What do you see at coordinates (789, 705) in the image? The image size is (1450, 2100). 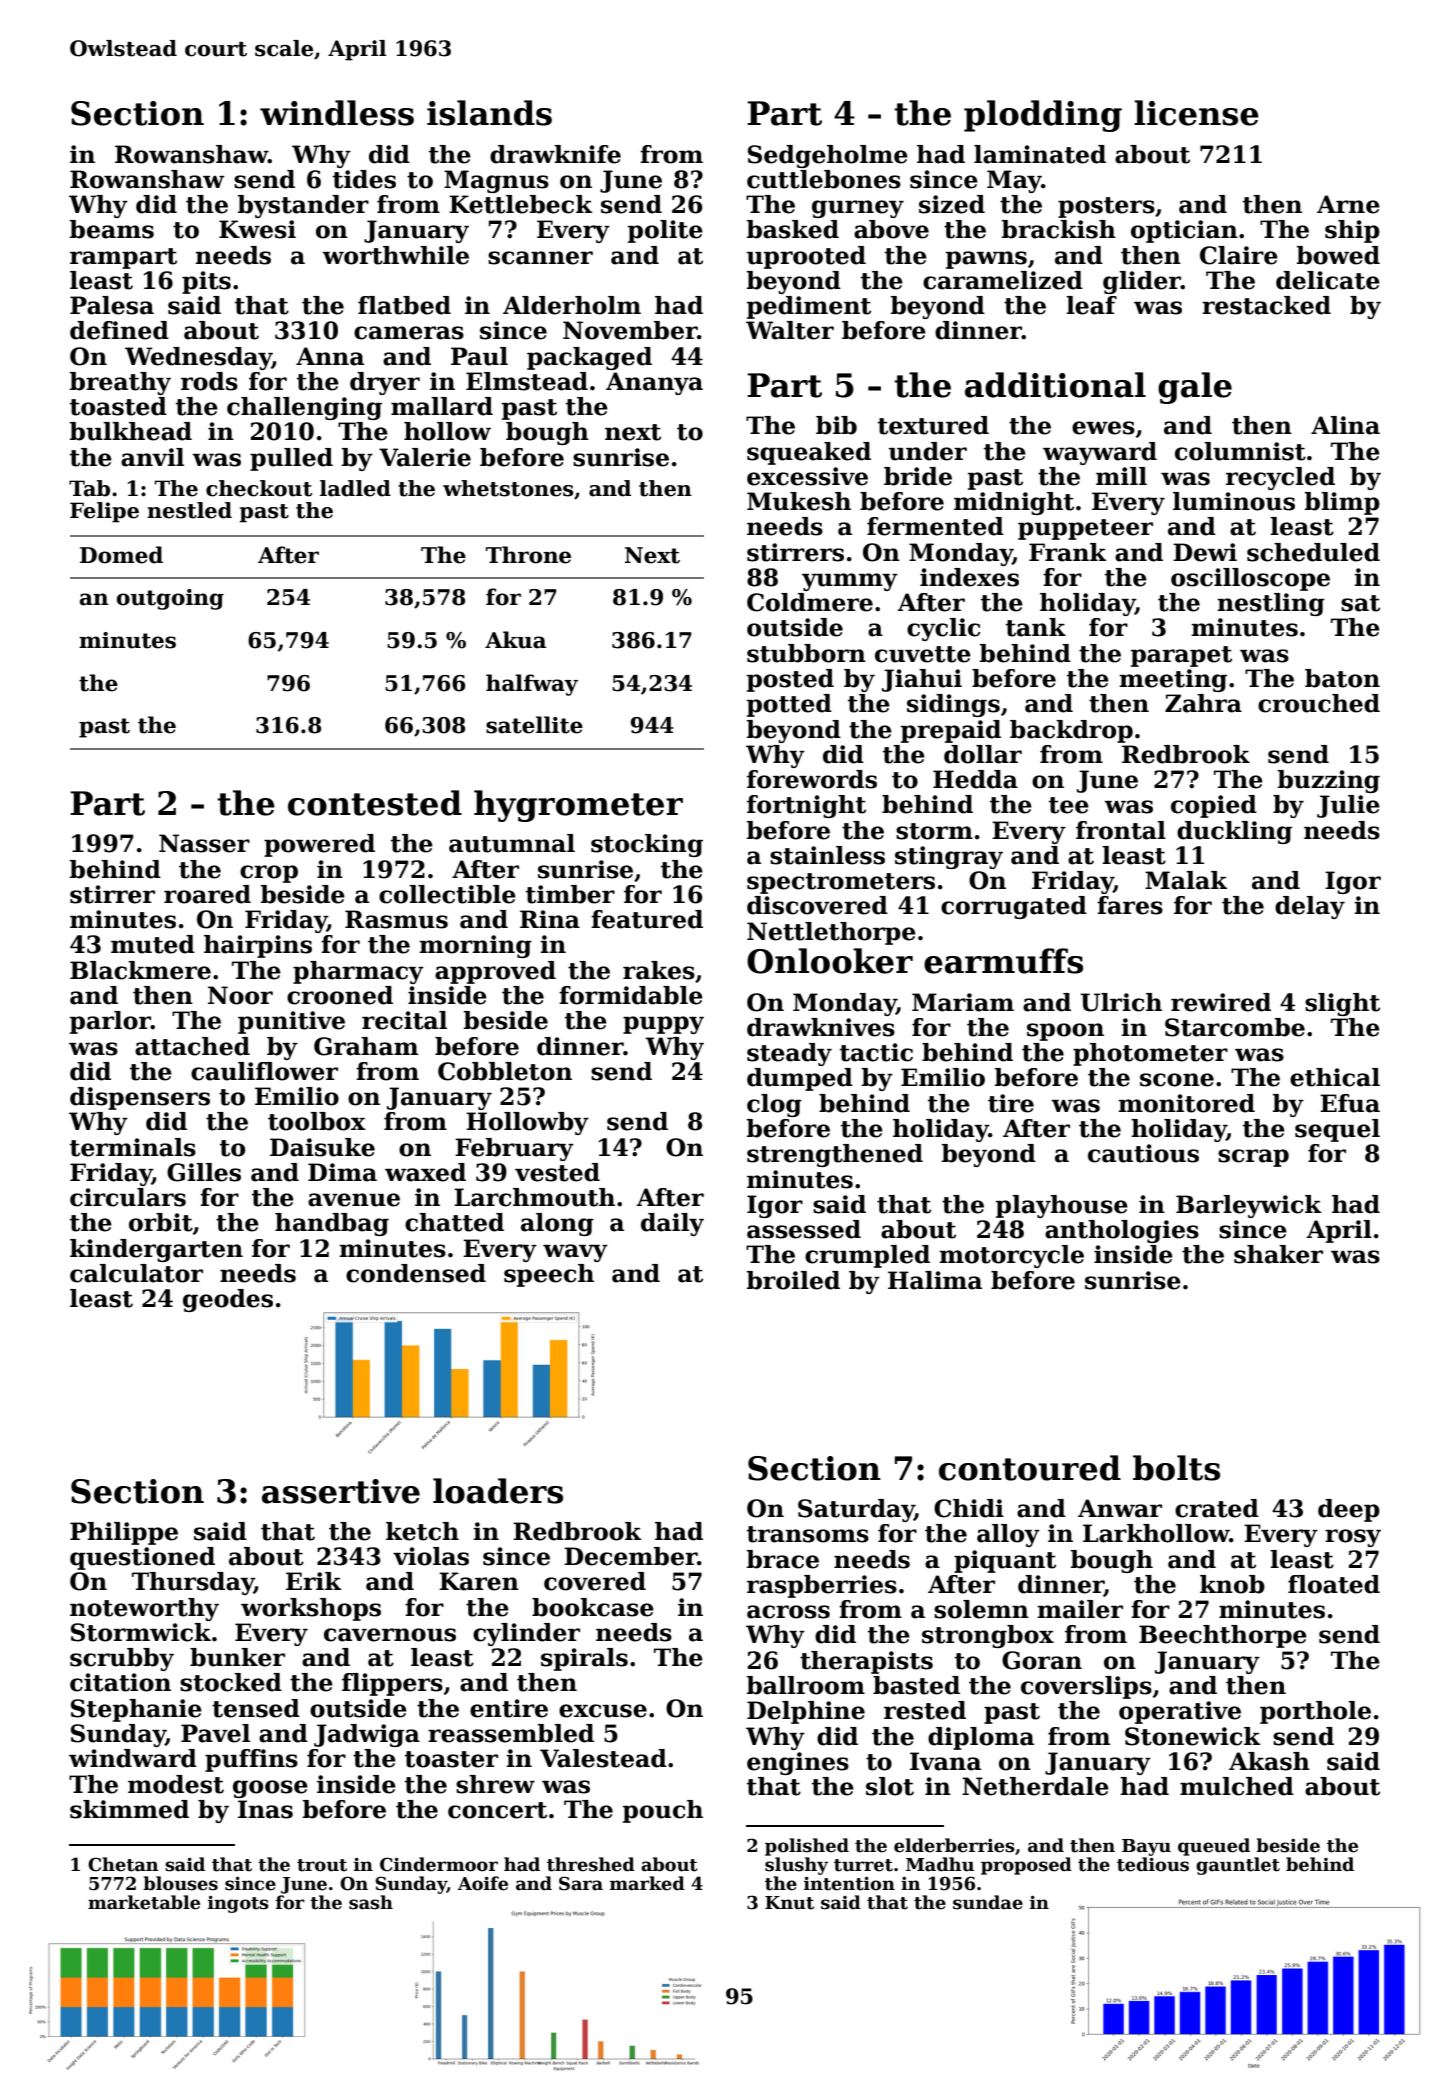 I see `potted` at bounding box center [789, 705].
